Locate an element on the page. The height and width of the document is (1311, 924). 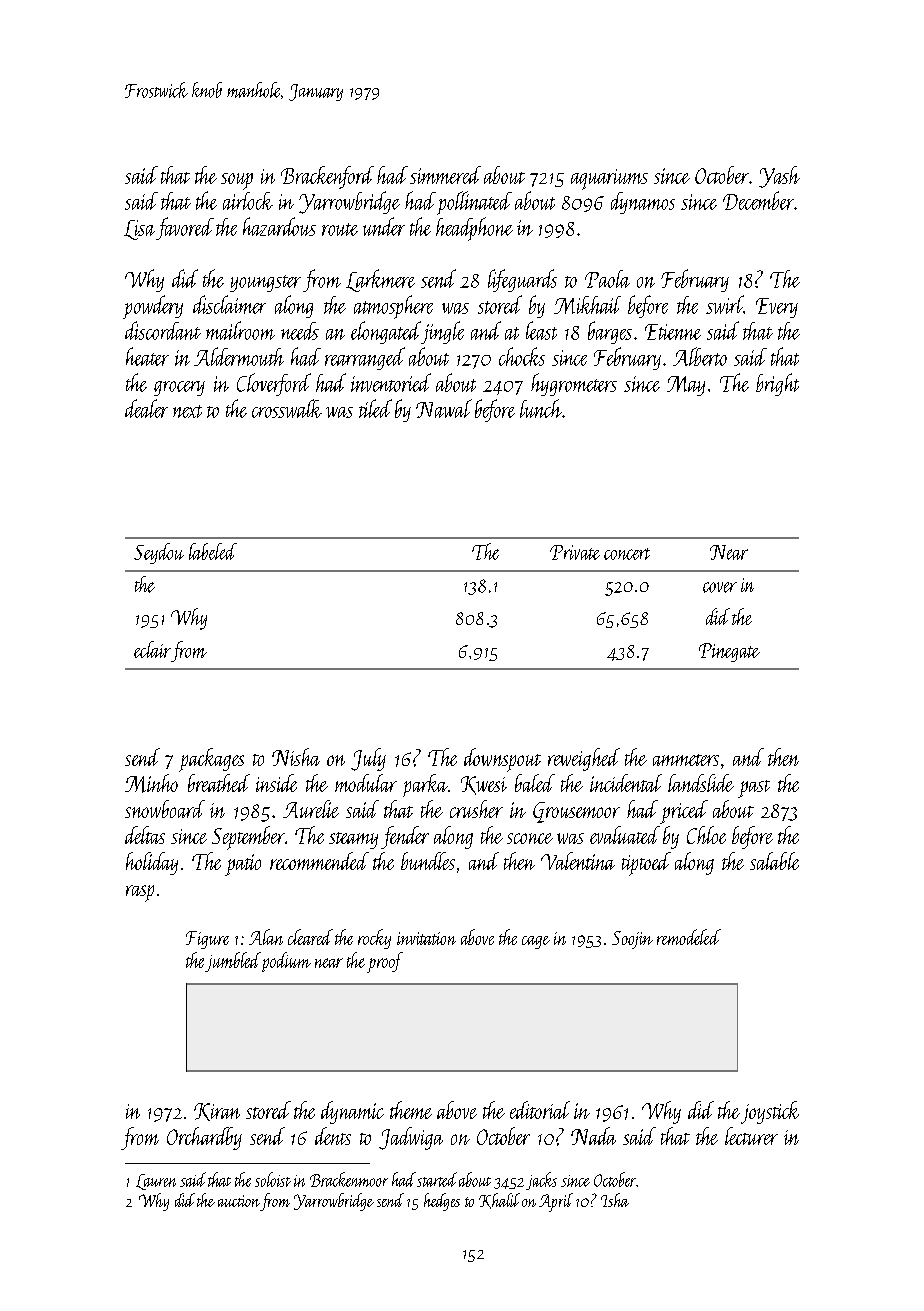
heater is located at coordinates (147, 356).
